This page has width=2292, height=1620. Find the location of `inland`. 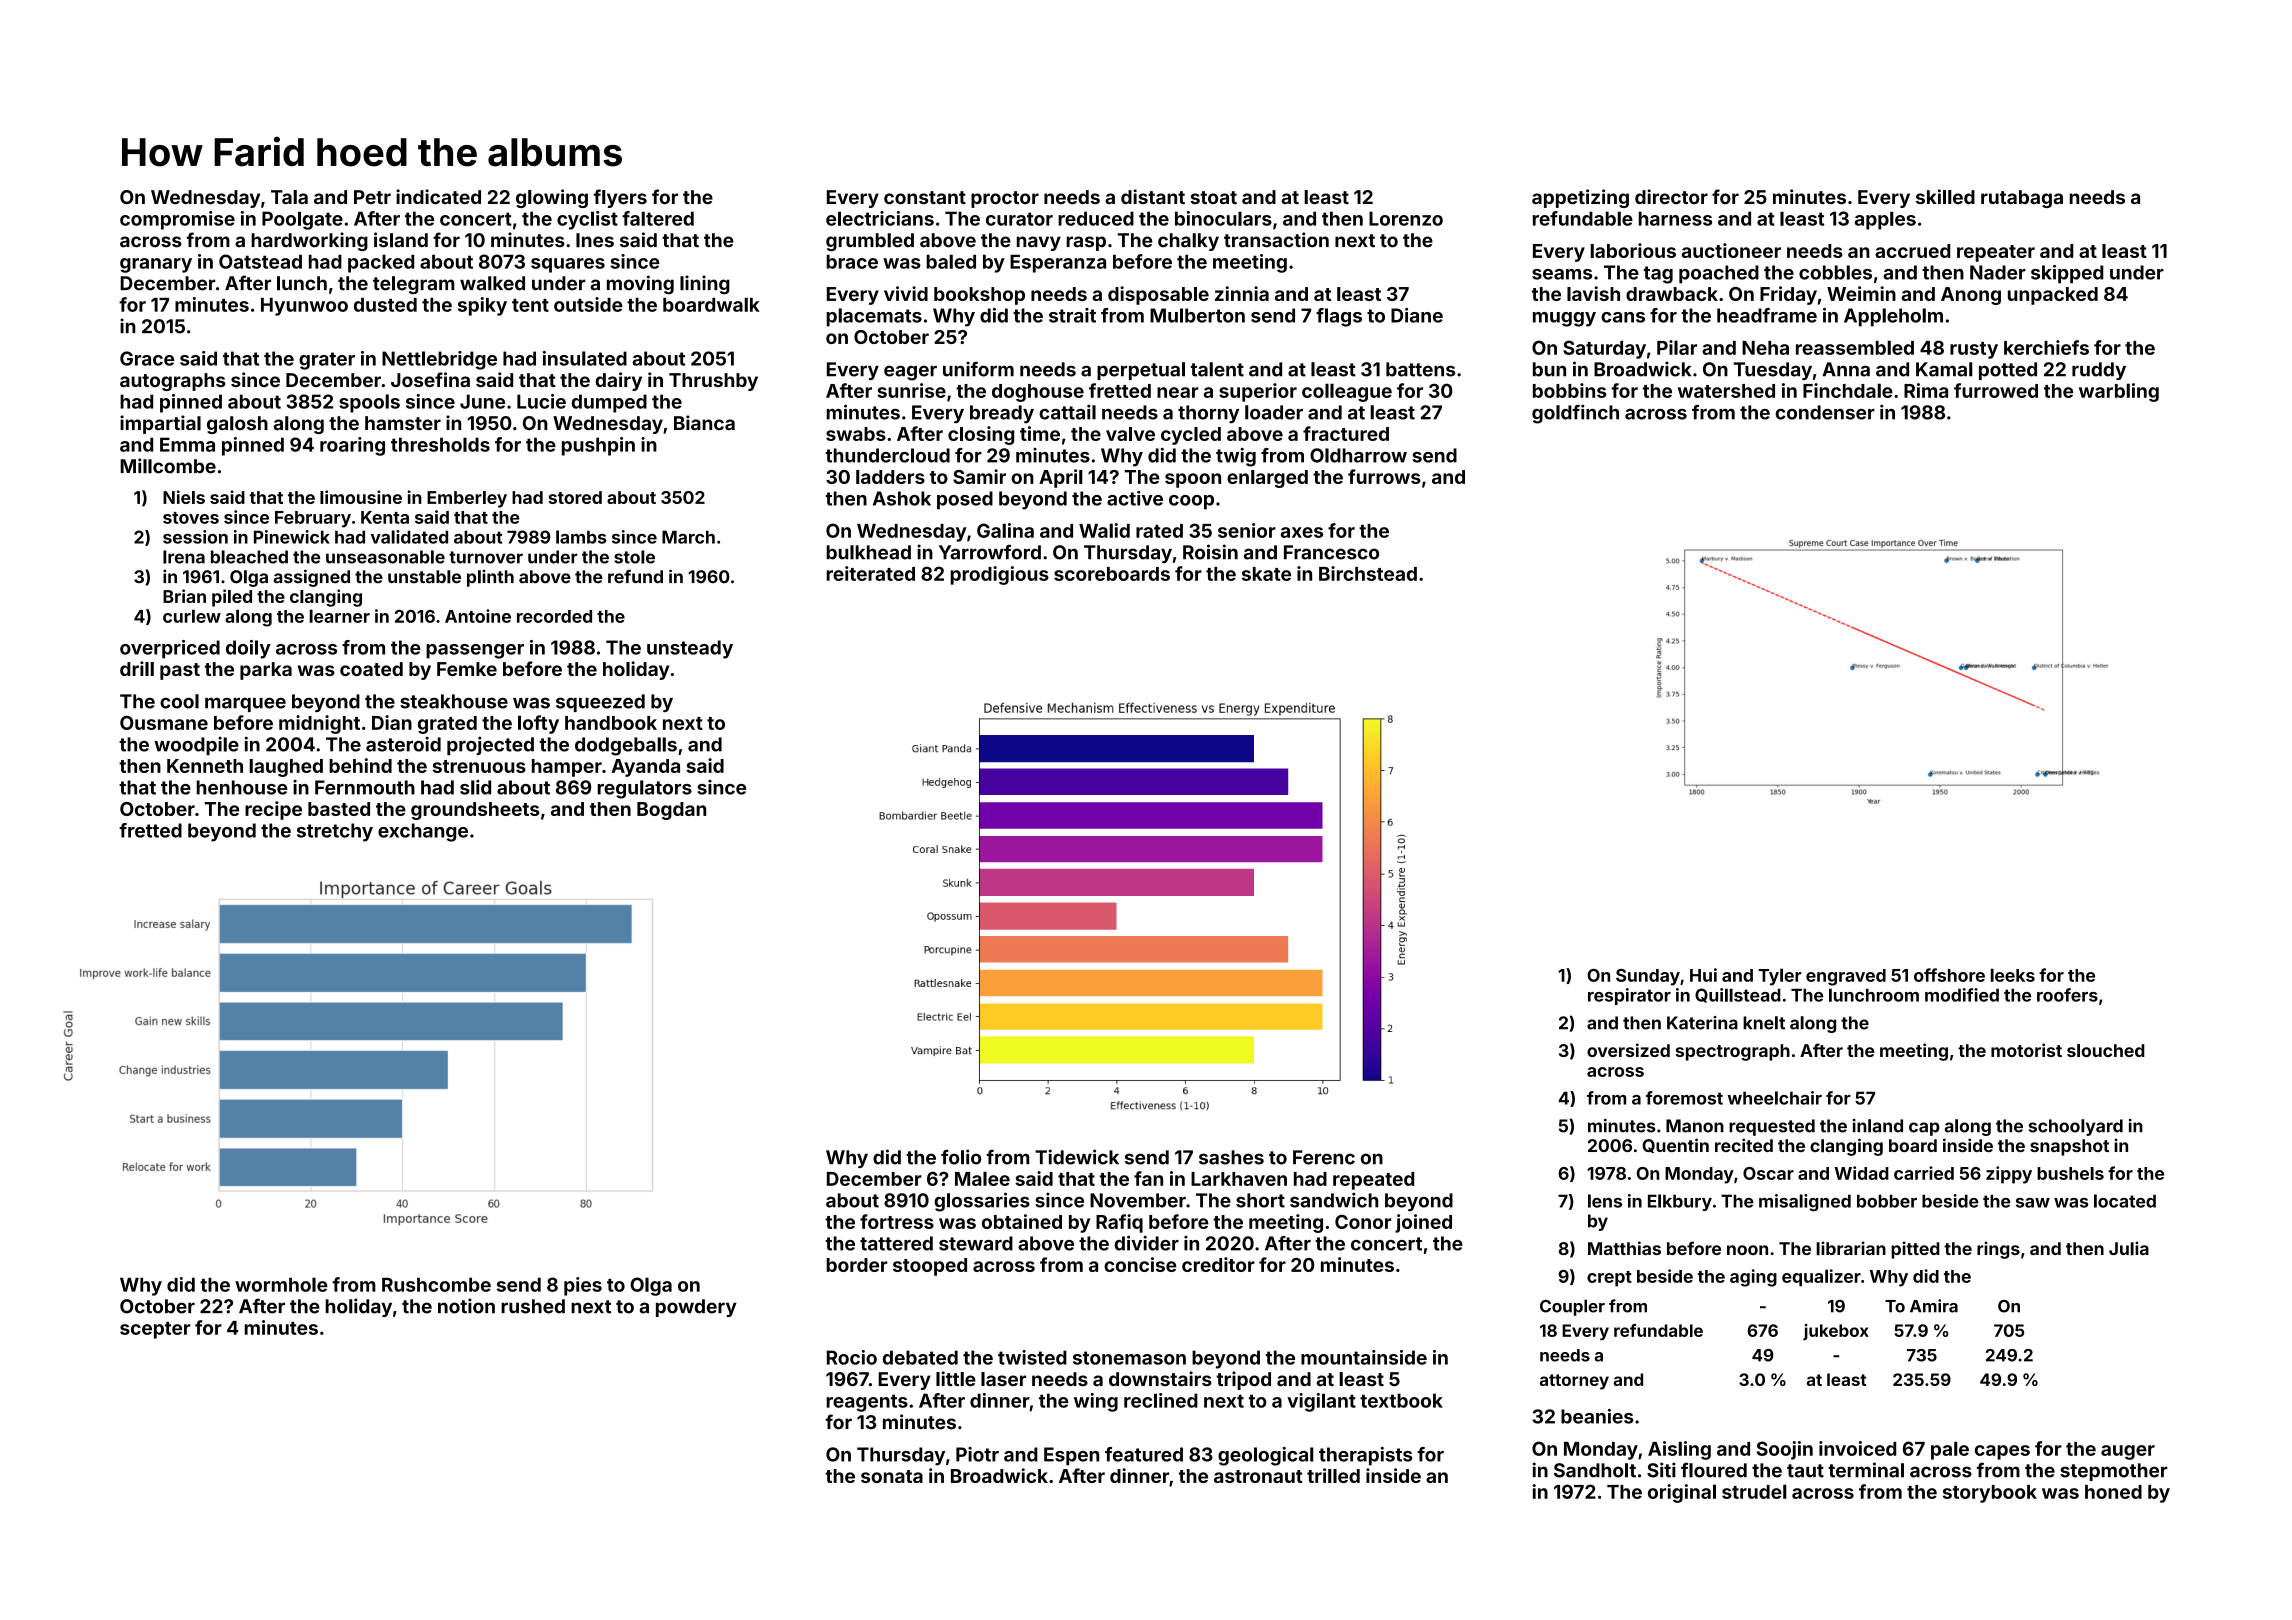

inland is located at coordinates (1878, 1126).
